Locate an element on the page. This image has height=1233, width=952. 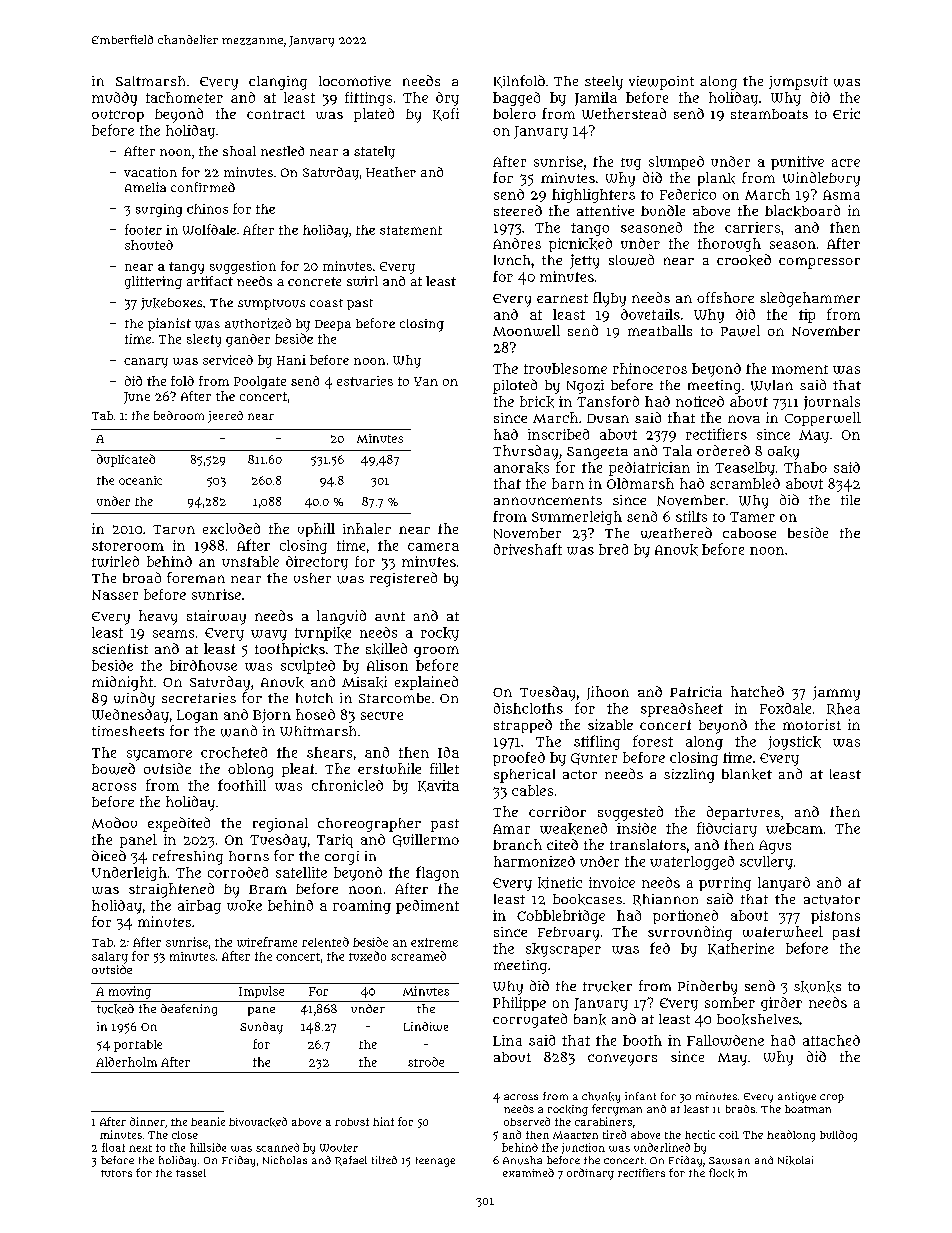
portable is located at coordinates (138, 1046).
